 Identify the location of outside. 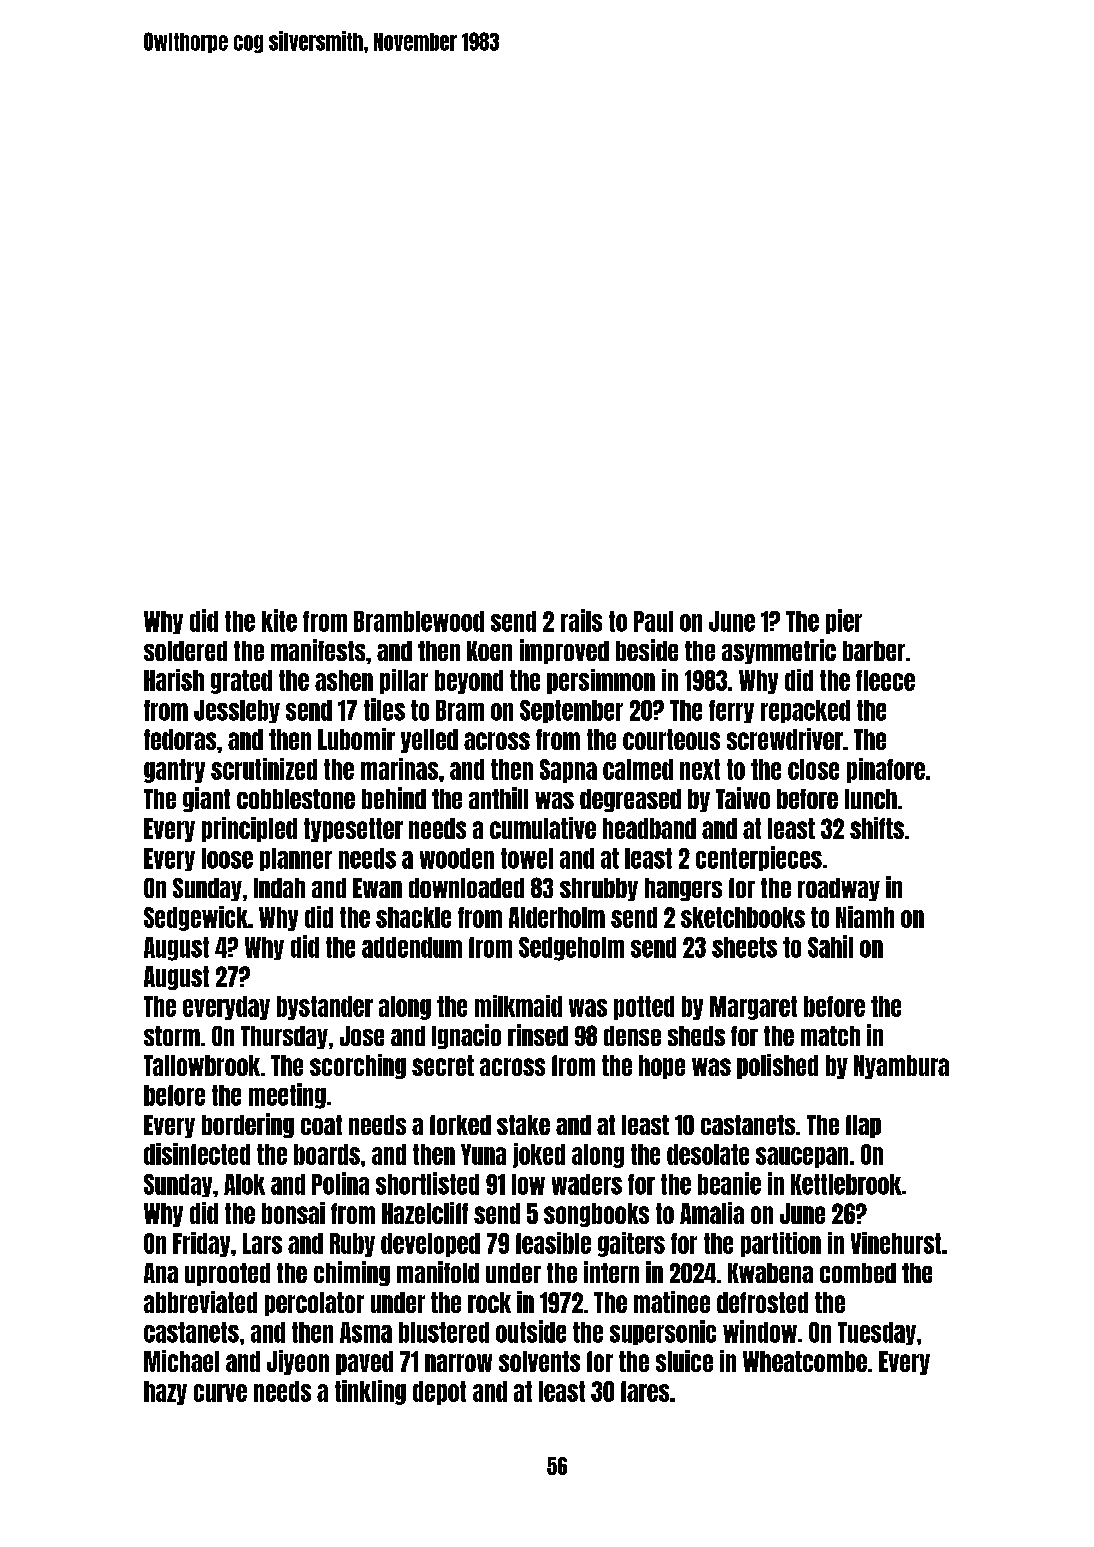
(531, 1331).
